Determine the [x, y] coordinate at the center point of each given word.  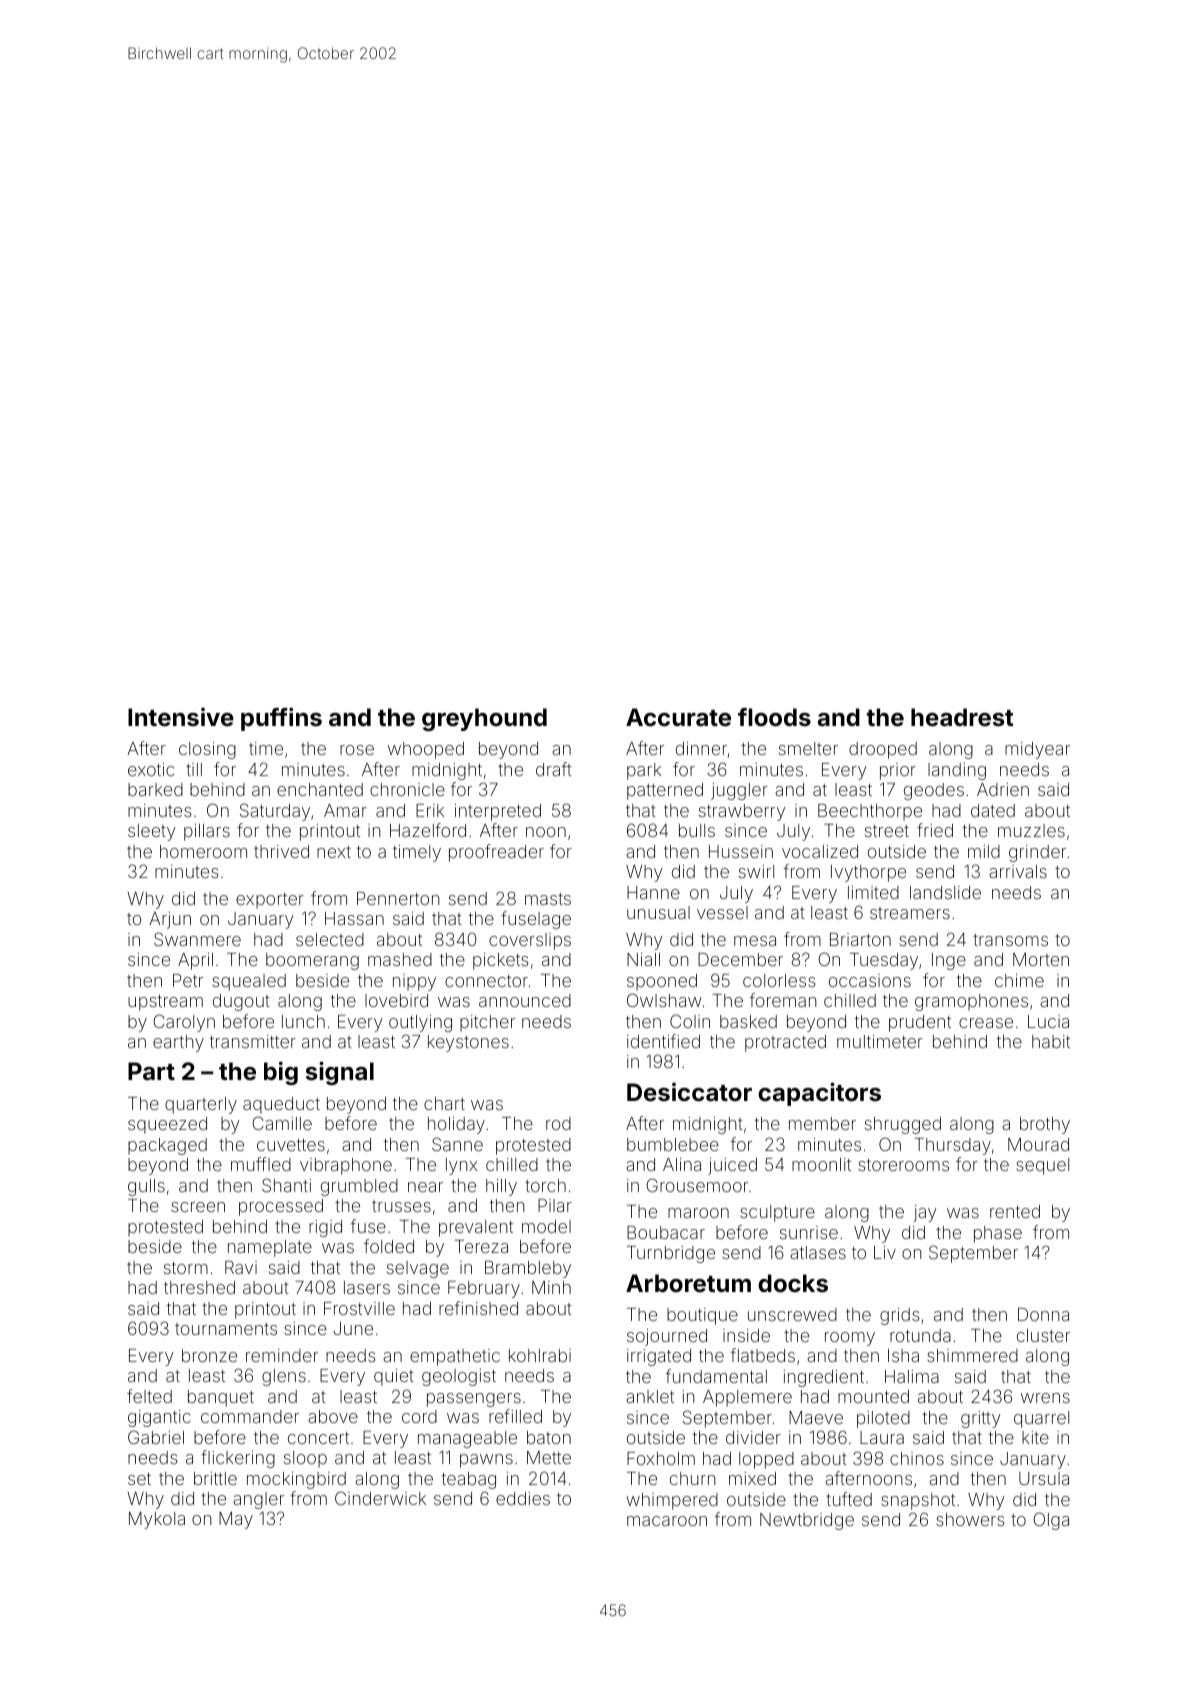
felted [149, 1396]
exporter [270, 901]
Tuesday [884, 961]
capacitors [819, 1094]
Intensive [181, 717]
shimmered [972, 1355]
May [236, 1520]
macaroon [667, 1521]
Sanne [457, 1144]
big [281, 1073]
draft [554, 769]
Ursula [1044, 1478]
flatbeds [762, 1355]
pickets [501, 961]
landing [957, 771]
